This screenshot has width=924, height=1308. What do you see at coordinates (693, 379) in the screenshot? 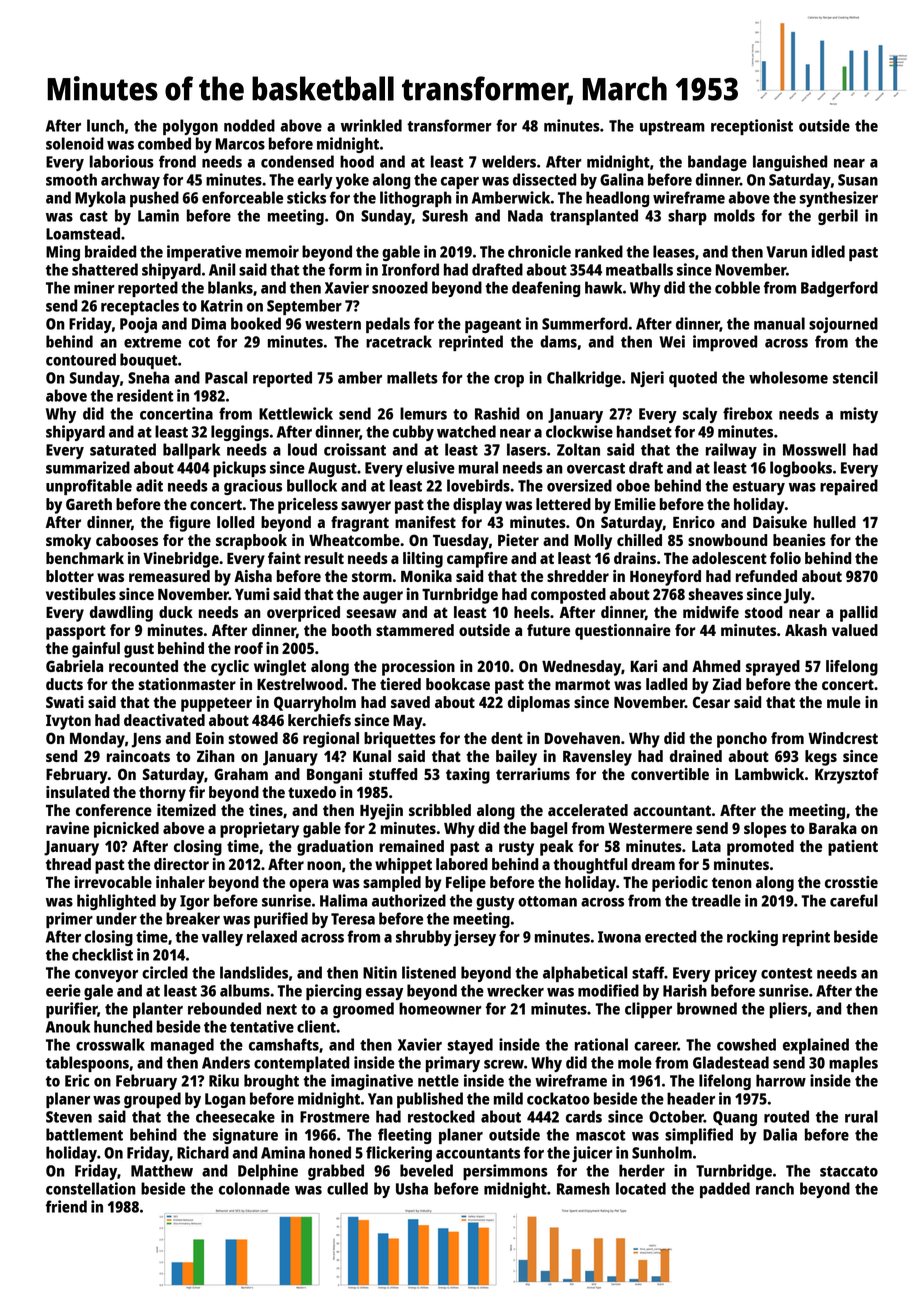
I see `quoted` at bounding box center [693, 379].
